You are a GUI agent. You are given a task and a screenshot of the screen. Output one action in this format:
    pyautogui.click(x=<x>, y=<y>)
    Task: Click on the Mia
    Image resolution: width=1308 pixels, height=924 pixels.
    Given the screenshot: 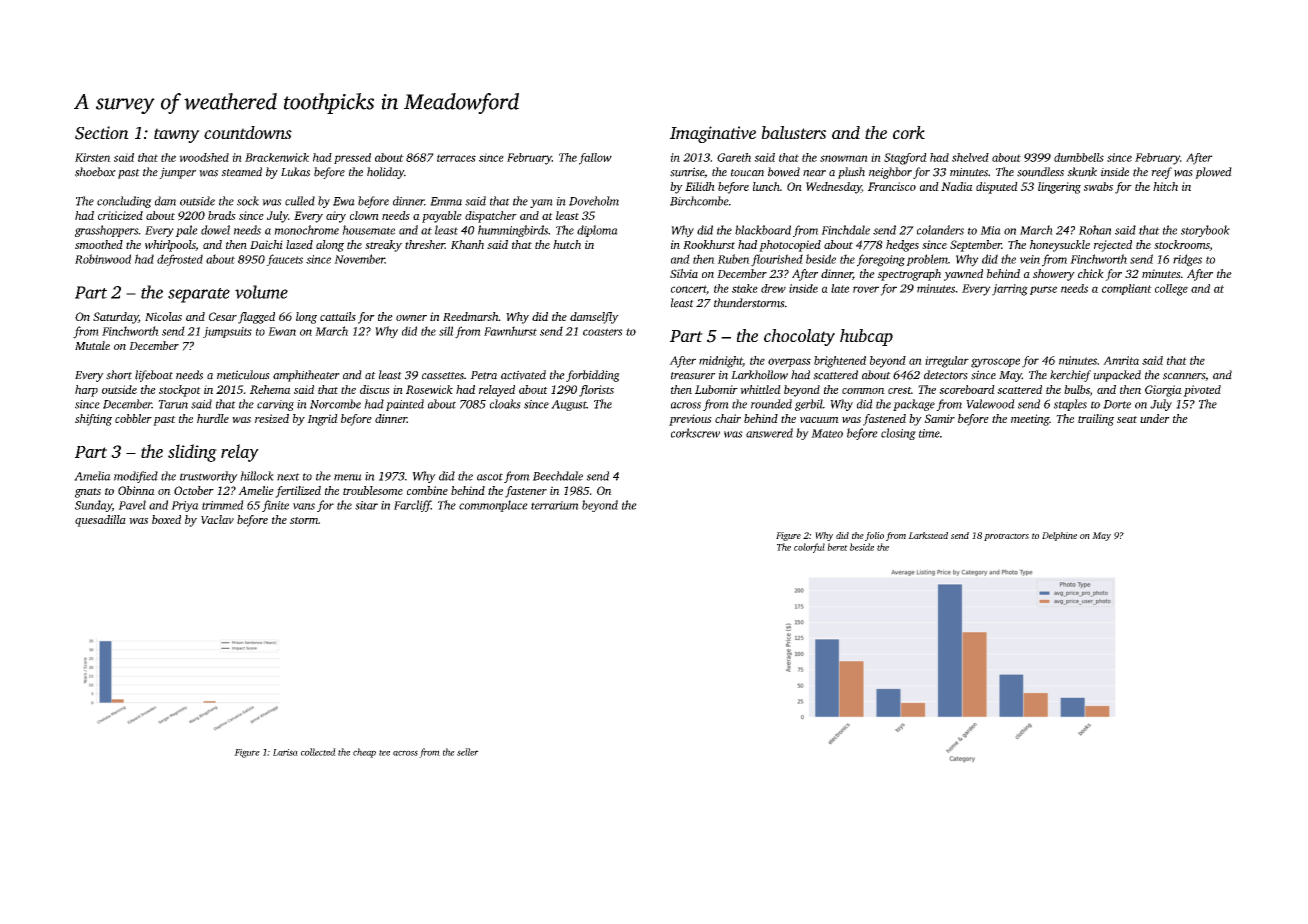 What is the action you would take?
    pyautogui.click(x=990, y=230)
